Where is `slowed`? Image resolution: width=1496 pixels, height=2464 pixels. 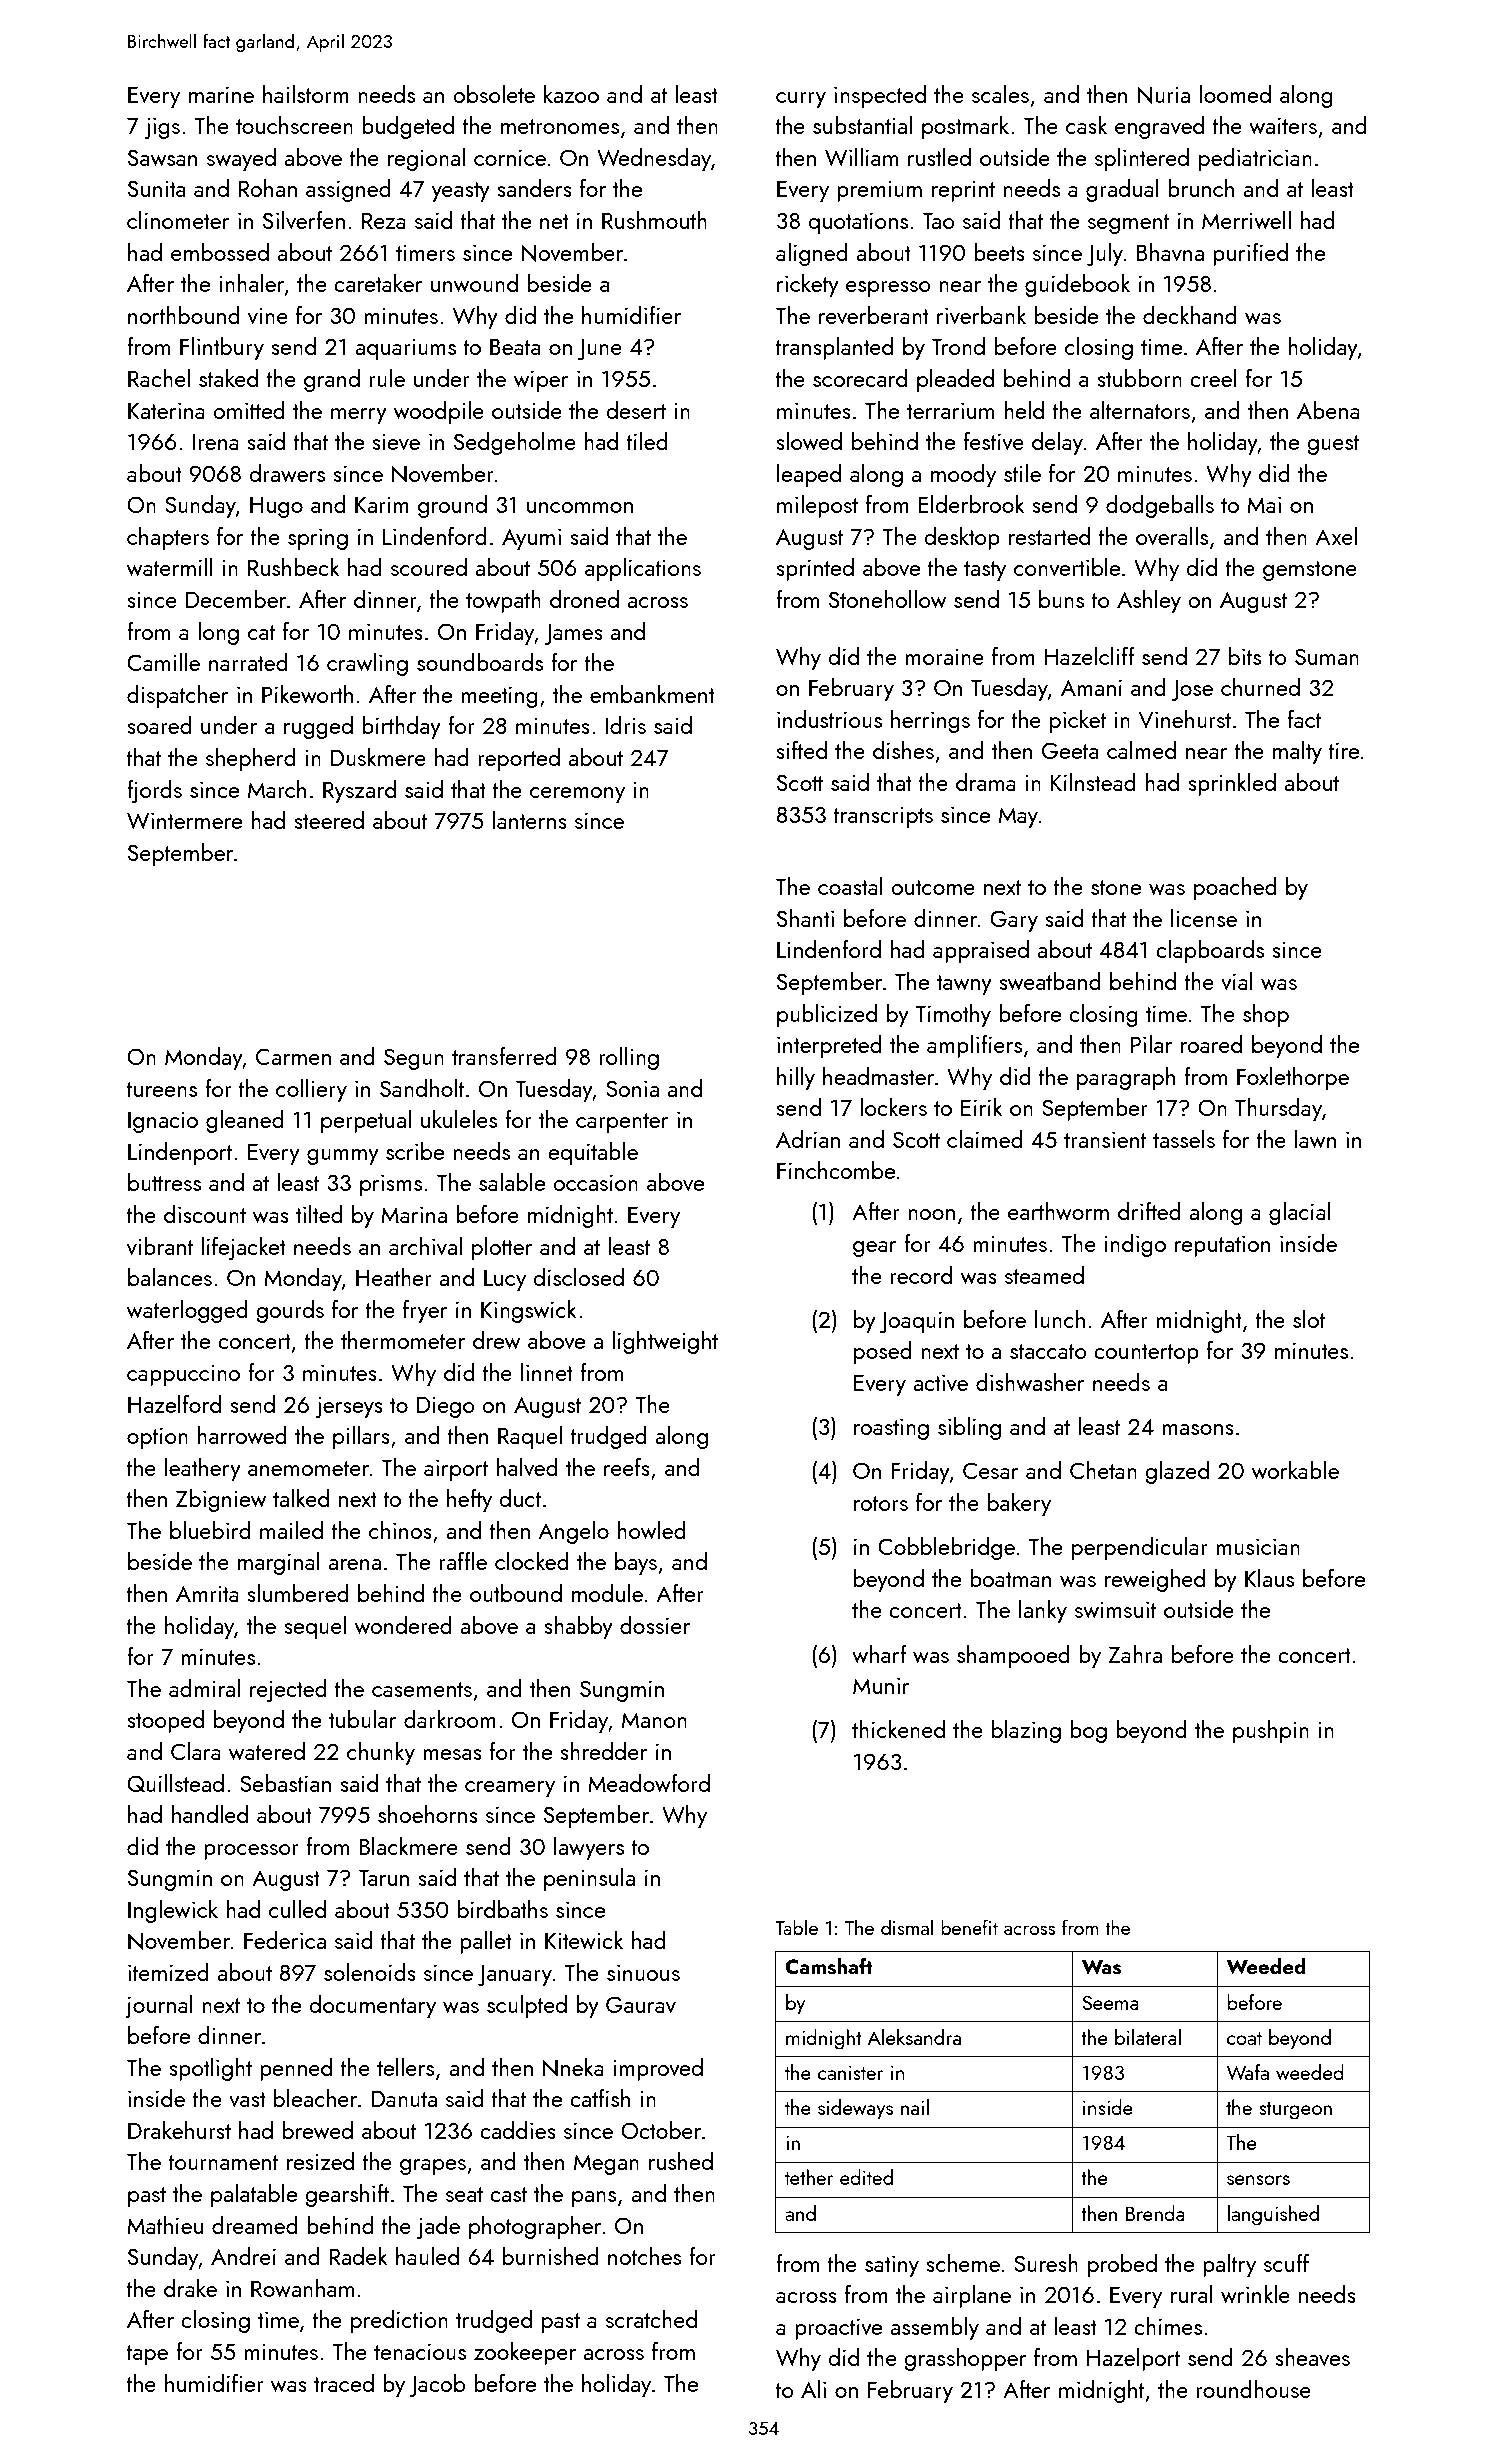 slowed is located at coordinates (809, 441).
